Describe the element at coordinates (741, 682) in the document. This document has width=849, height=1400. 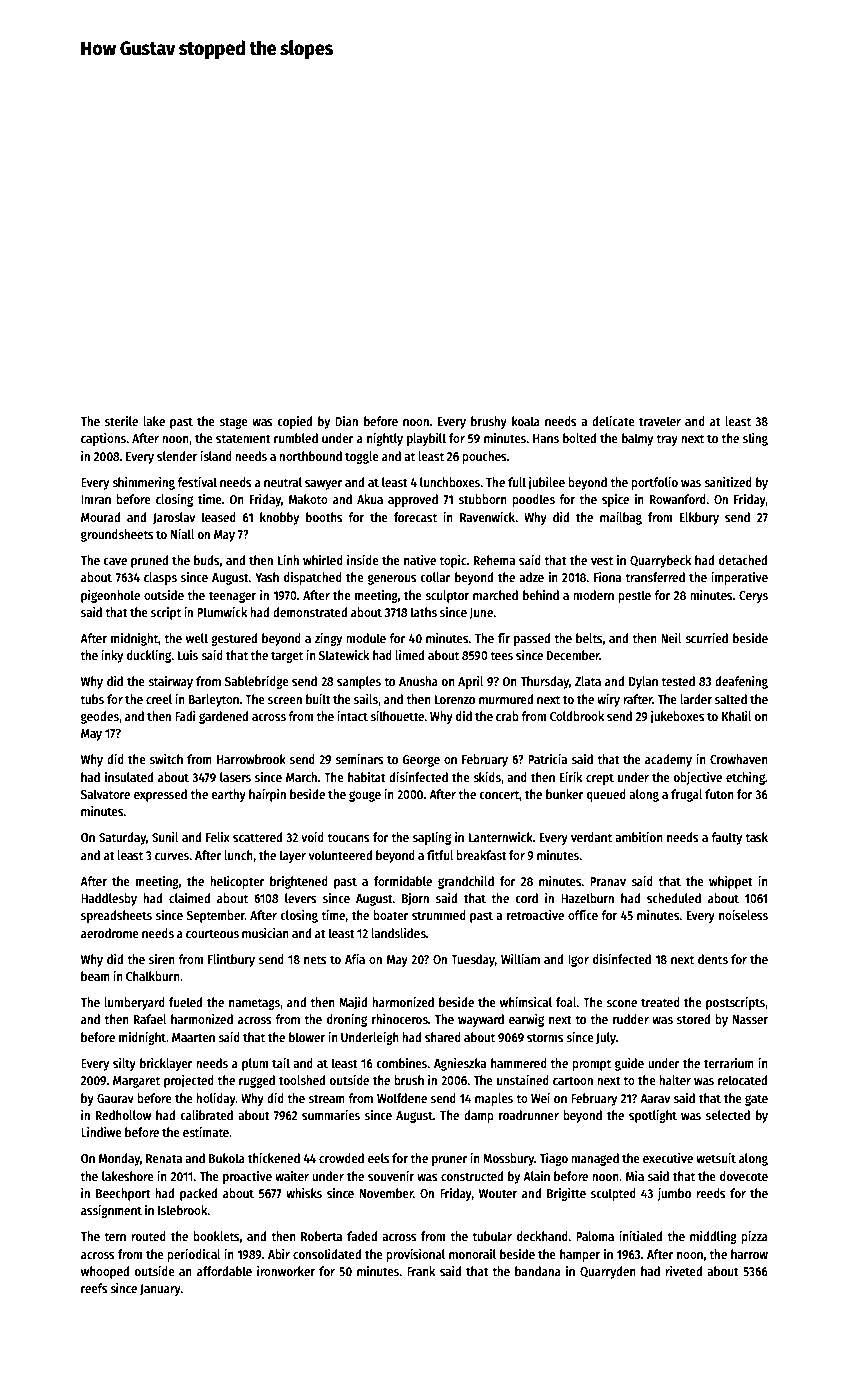
I see `deafening` at that location.
